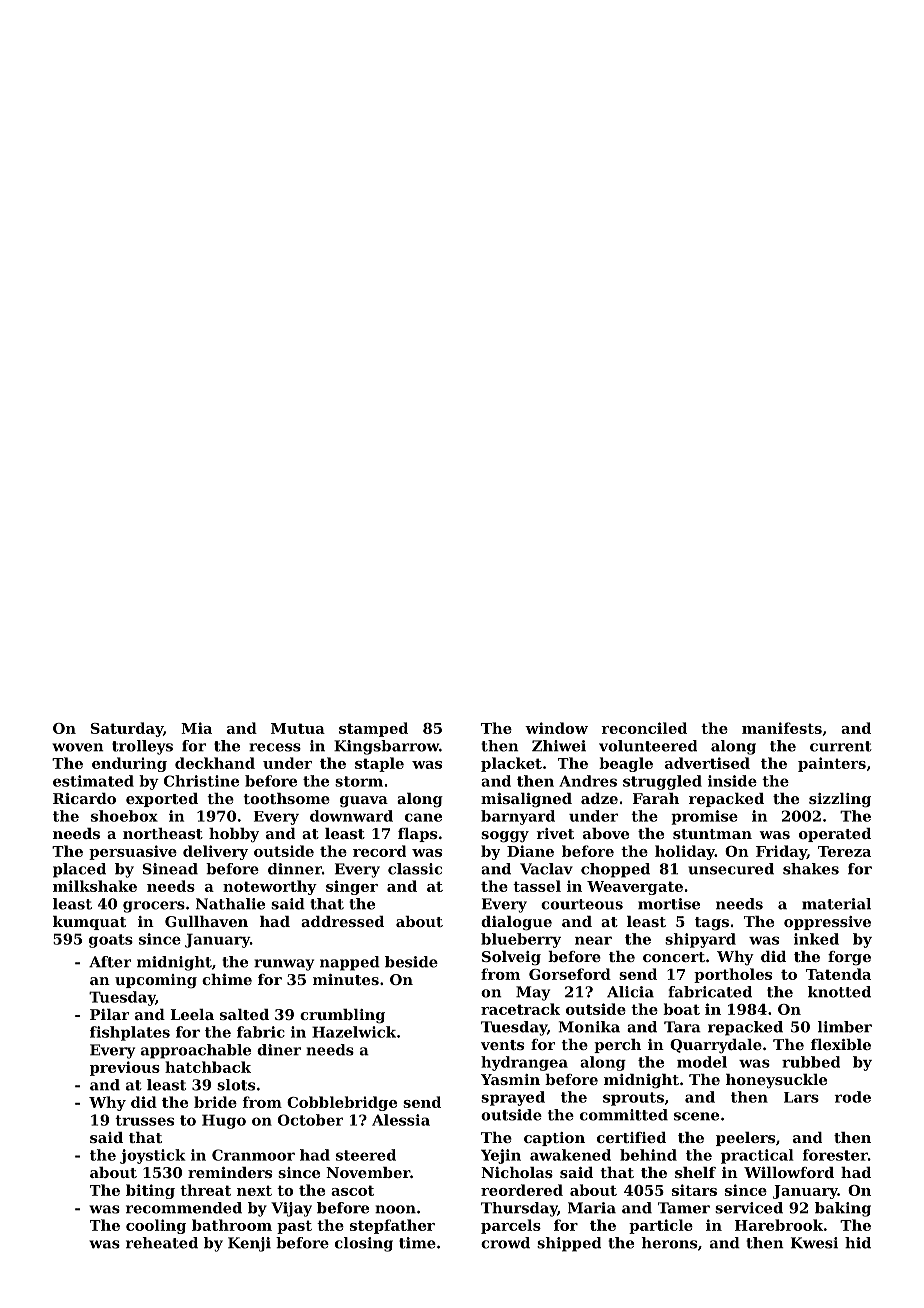 This image has height=1308, width=924. What do you see at coordinates (704, 817) in the image?
I see `promise` at bounding box center [704, 817].
